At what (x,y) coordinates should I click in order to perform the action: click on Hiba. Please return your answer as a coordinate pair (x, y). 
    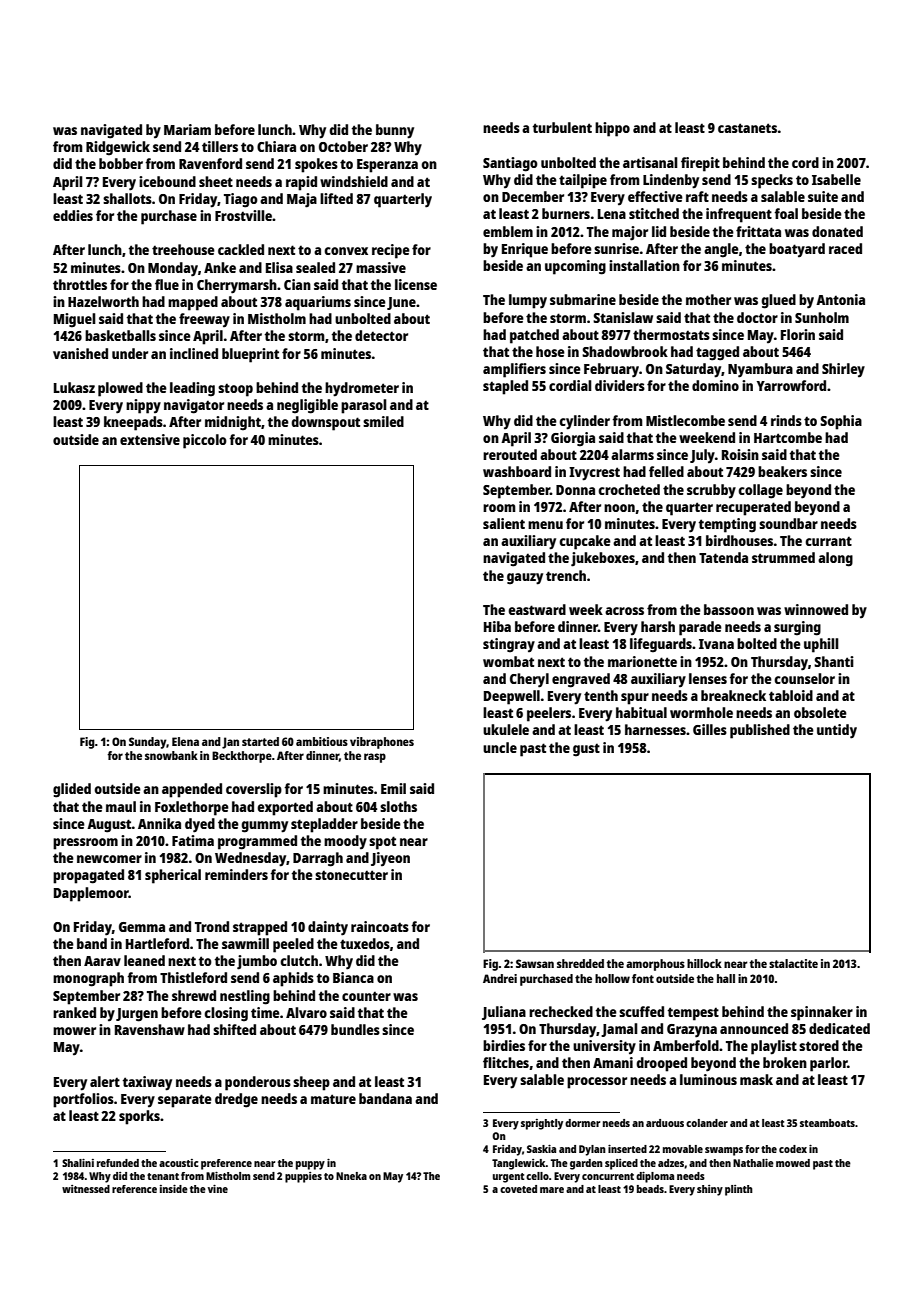
    Looking at the image, I should click on (497, 626).
